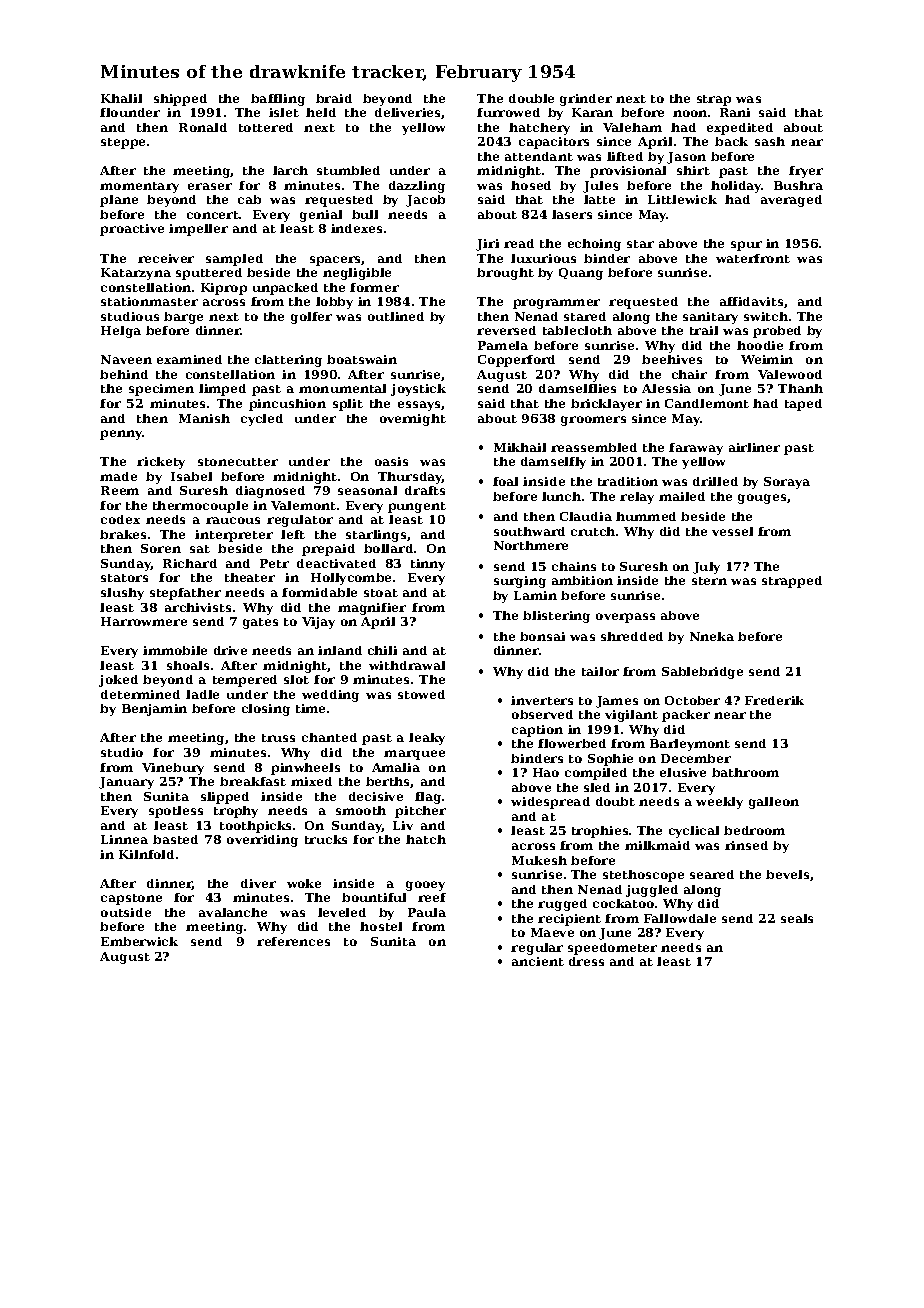 The image size is (924, 1308). I want to click on Jiri, so click(487, 245).
